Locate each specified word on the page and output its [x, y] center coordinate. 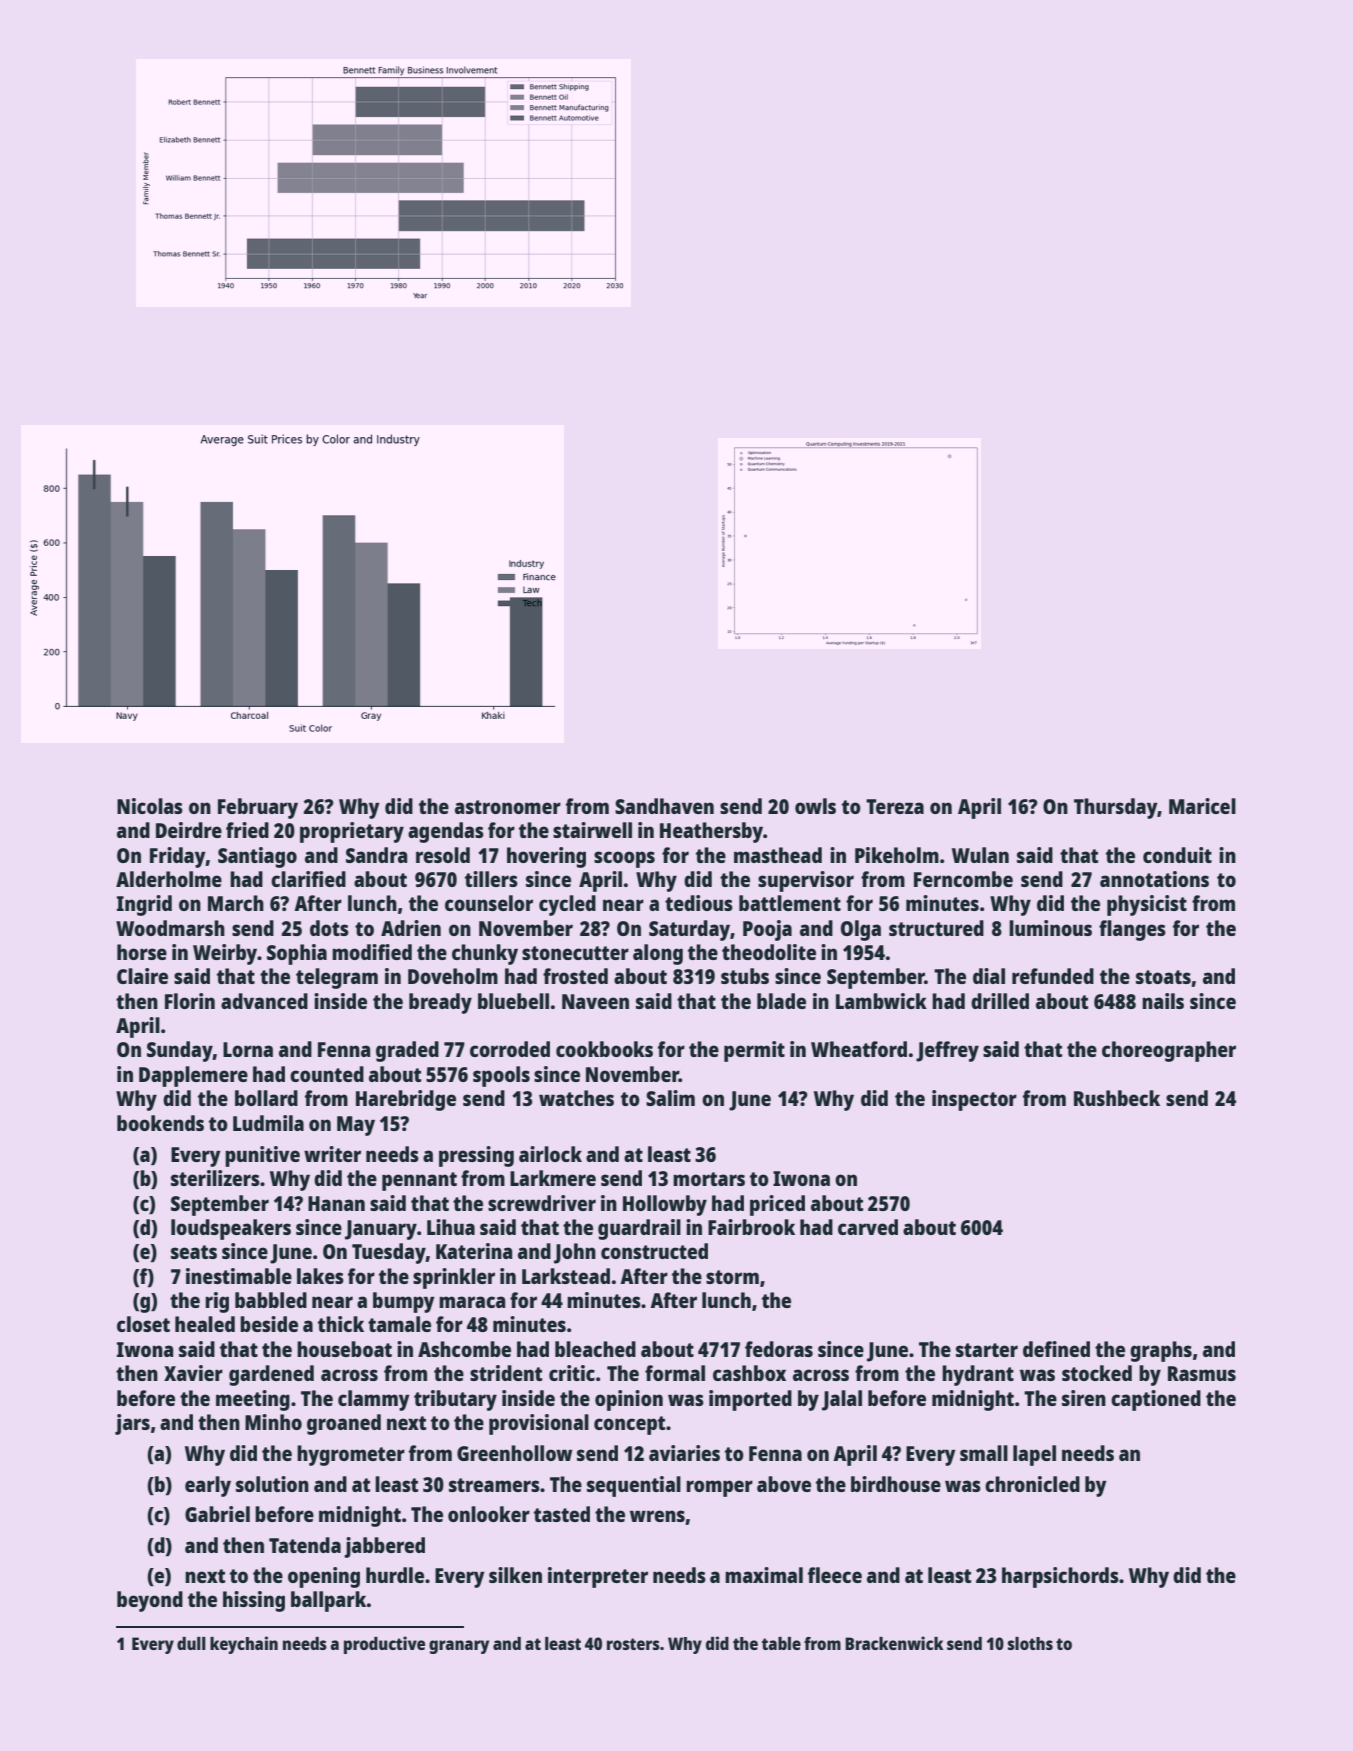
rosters [633, 1644]
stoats [1163, 977]
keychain [244, 1645]
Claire [142, 976]
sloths [1030, 1643]
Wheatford [859, 1049]
